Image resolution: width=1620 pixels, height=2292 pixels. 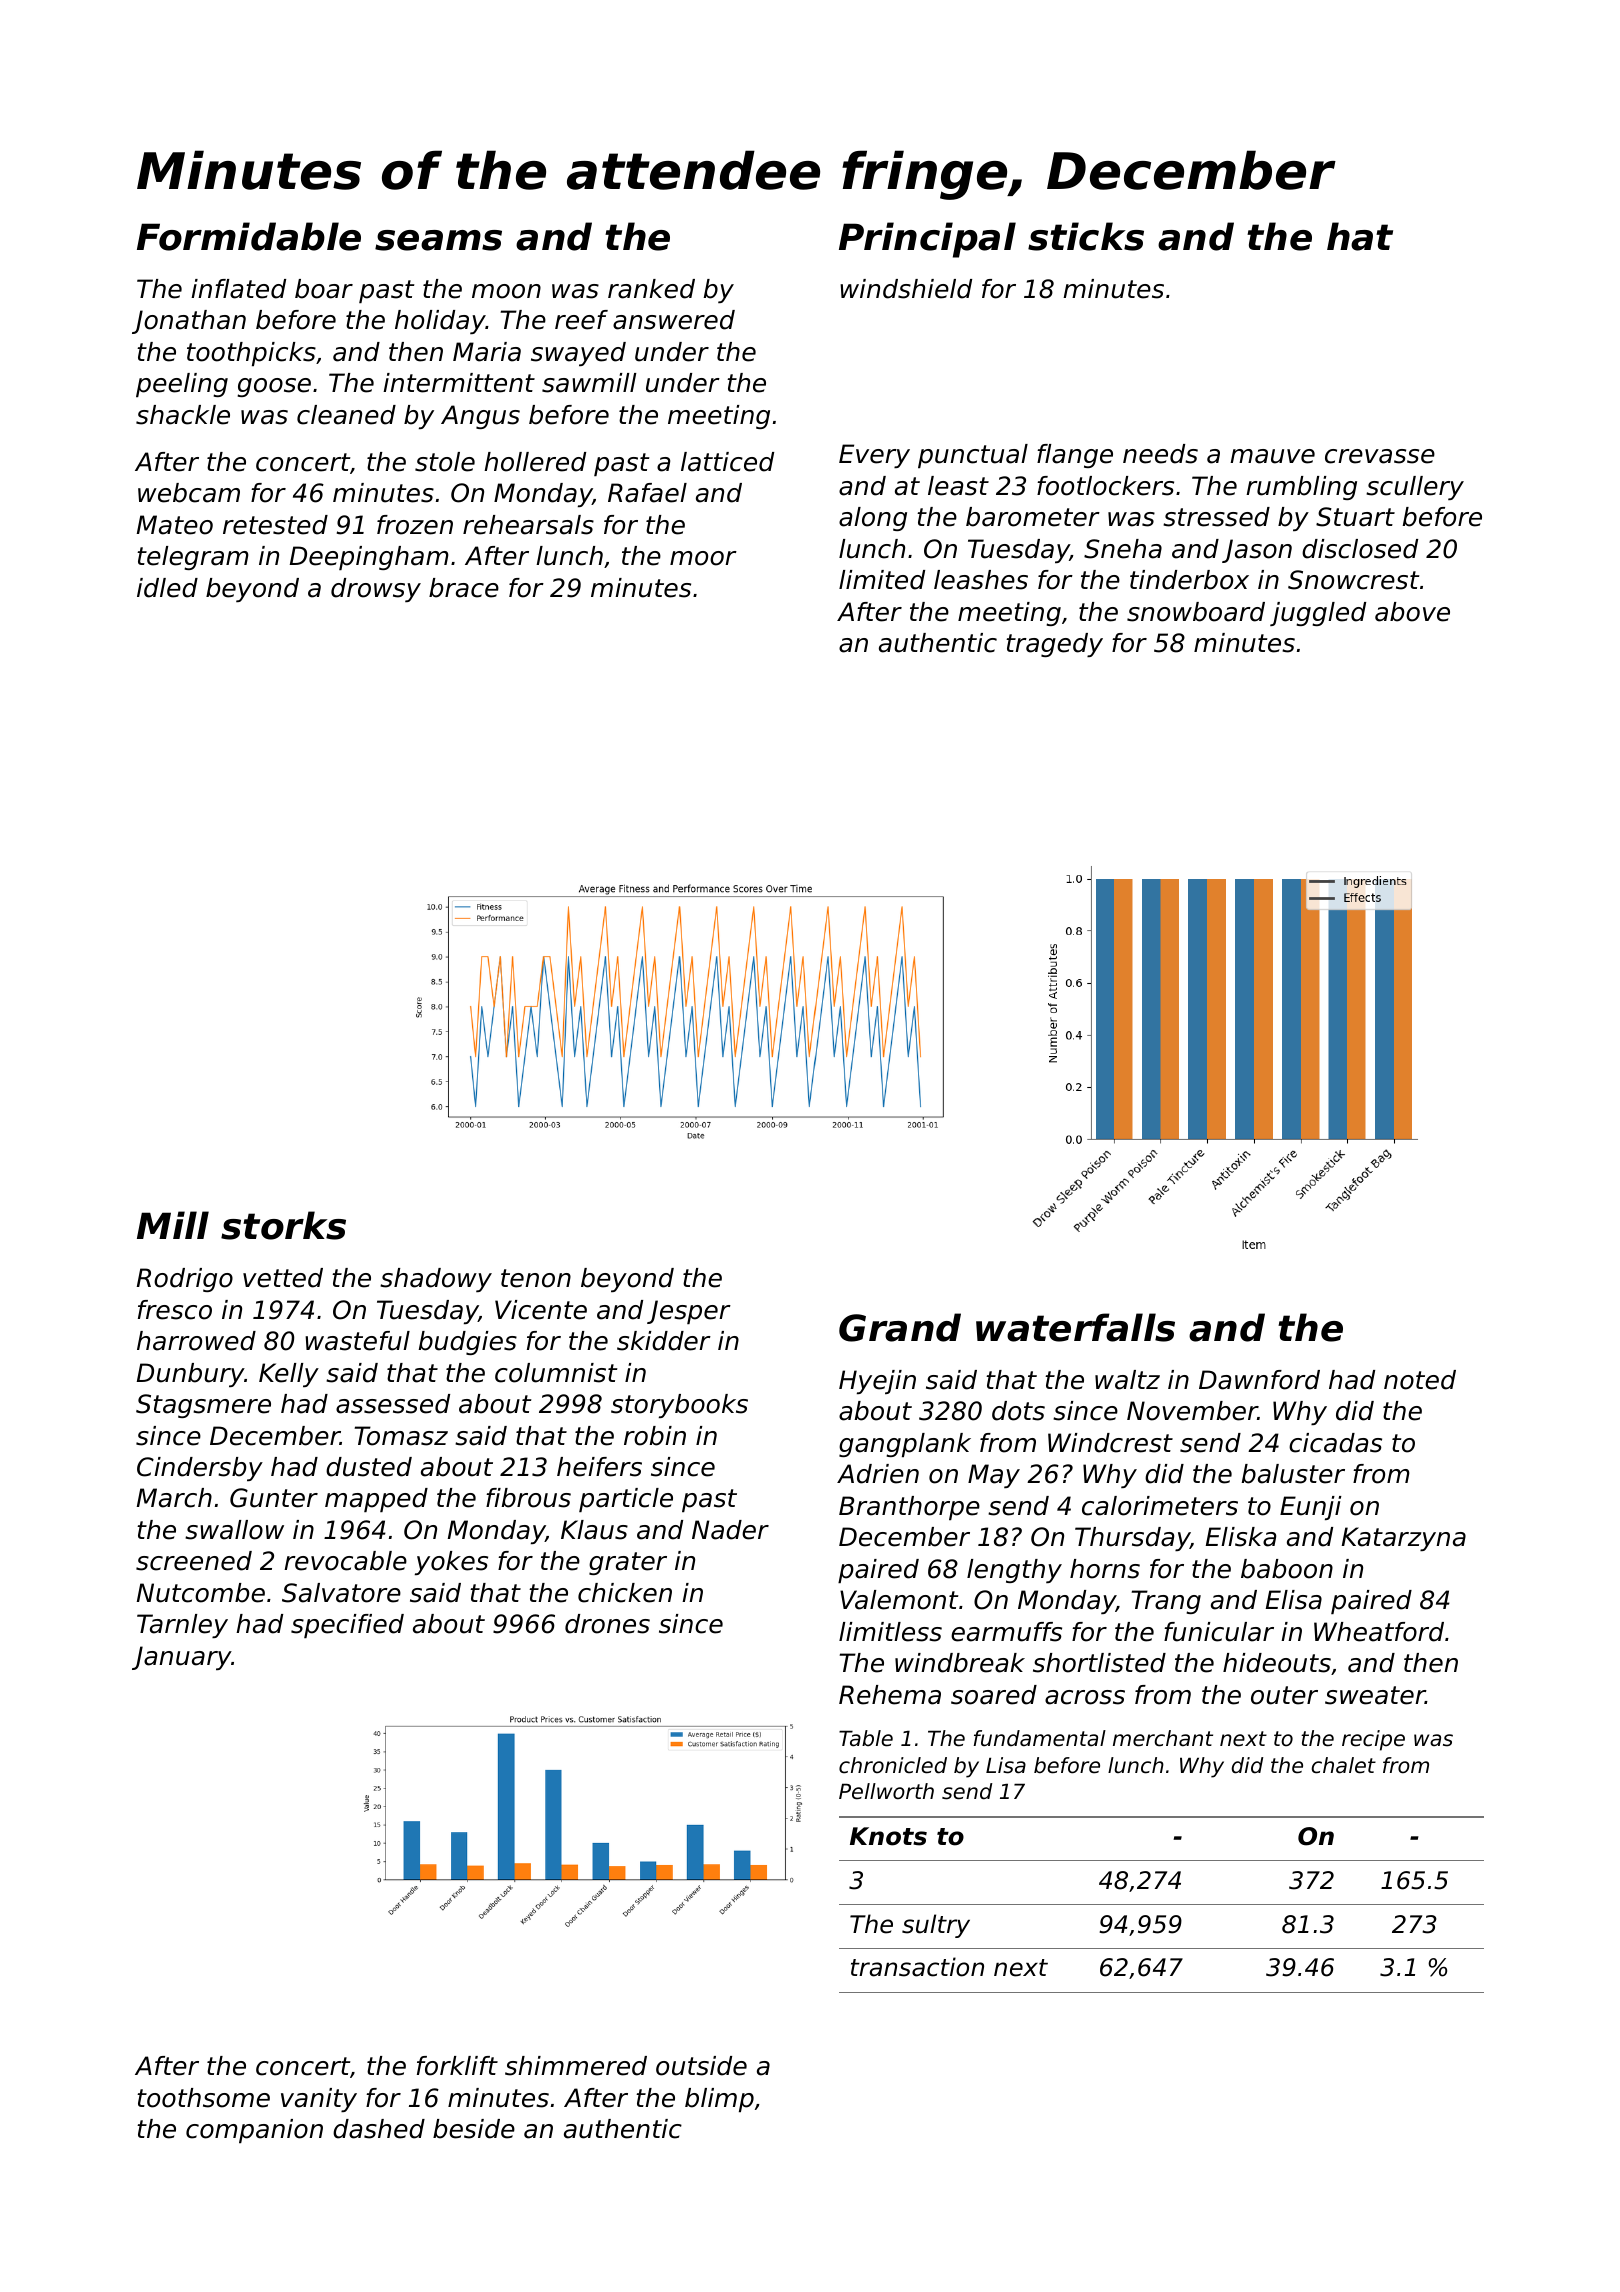 I want to click on blimp, so click(x=719, y=2100).
